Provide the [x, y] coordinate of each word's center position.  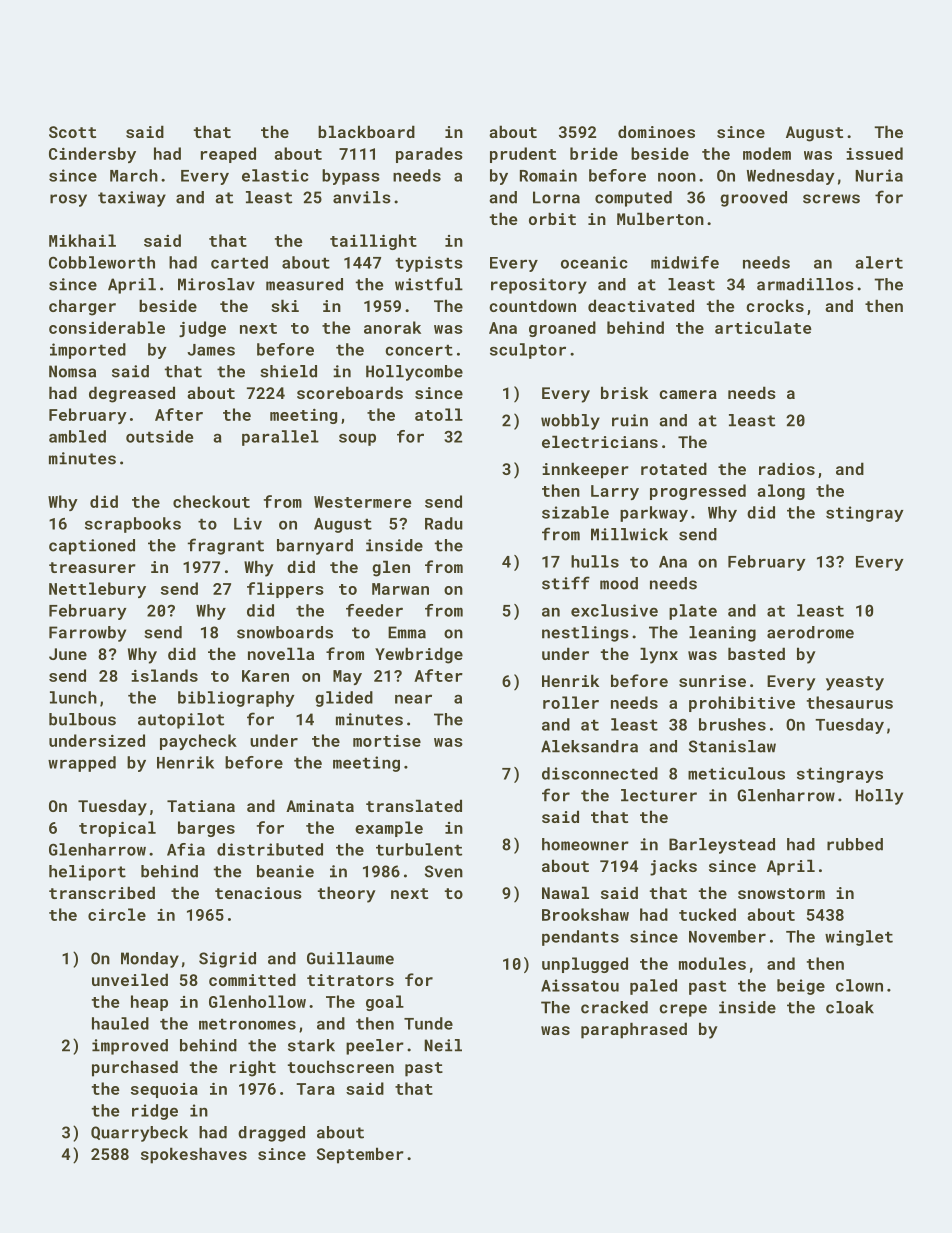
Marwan [400, 589]
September [360, 1155]
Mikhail [82, 240]
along [781, 492]
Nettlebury [97, 590]
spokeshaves [194, 1155]
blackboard [366, 131]
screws [831, 199]
